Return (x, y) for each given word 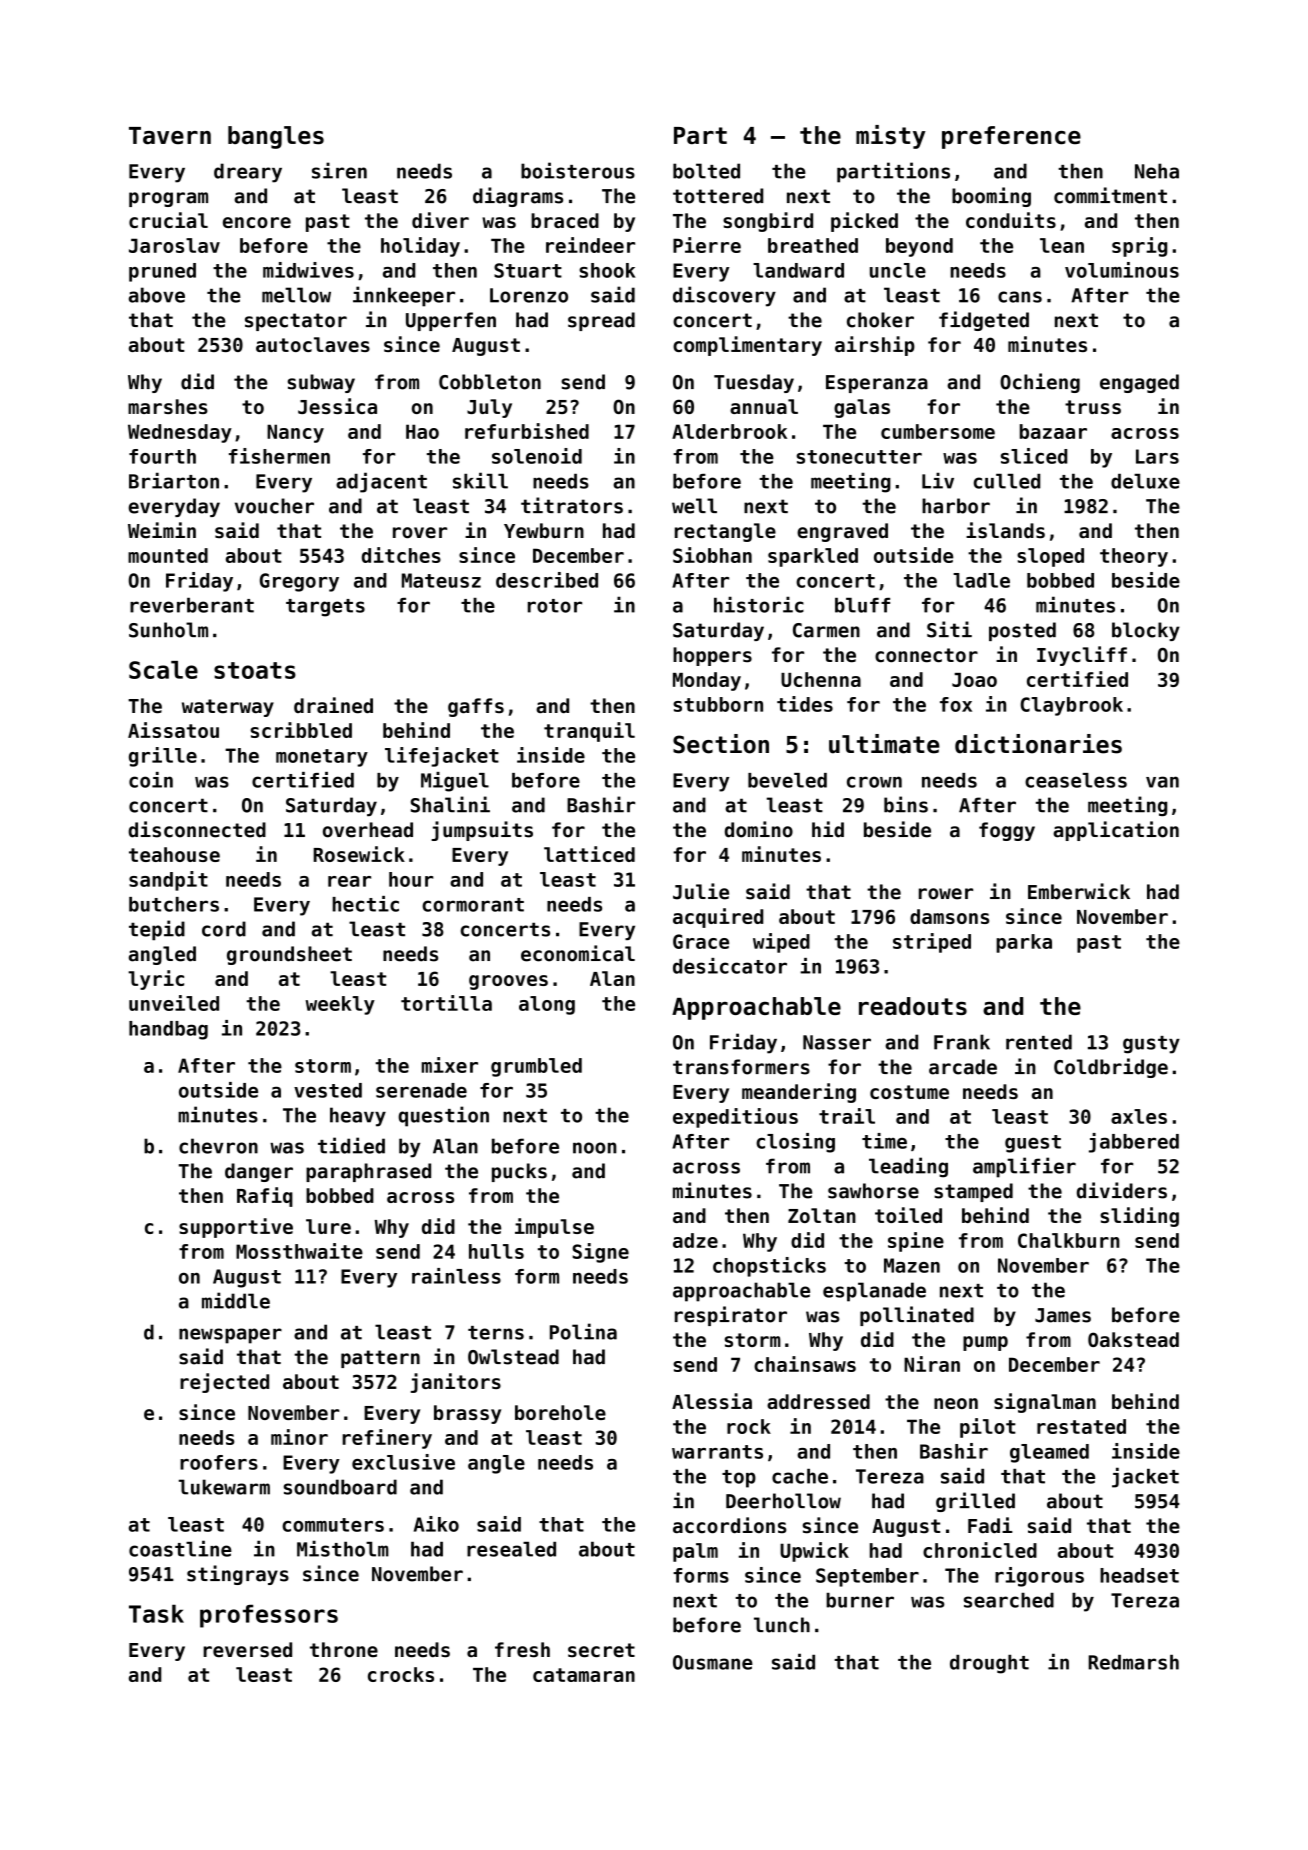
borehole (560, 1412)
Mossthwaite (299, 1251)
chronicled (980, 1550)
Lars (1157, 456)
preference (1011, 137)
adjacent (381, 482)
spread (601, 321)
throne (344, 1650)
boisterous (578, 170)
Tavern (170, 136)
